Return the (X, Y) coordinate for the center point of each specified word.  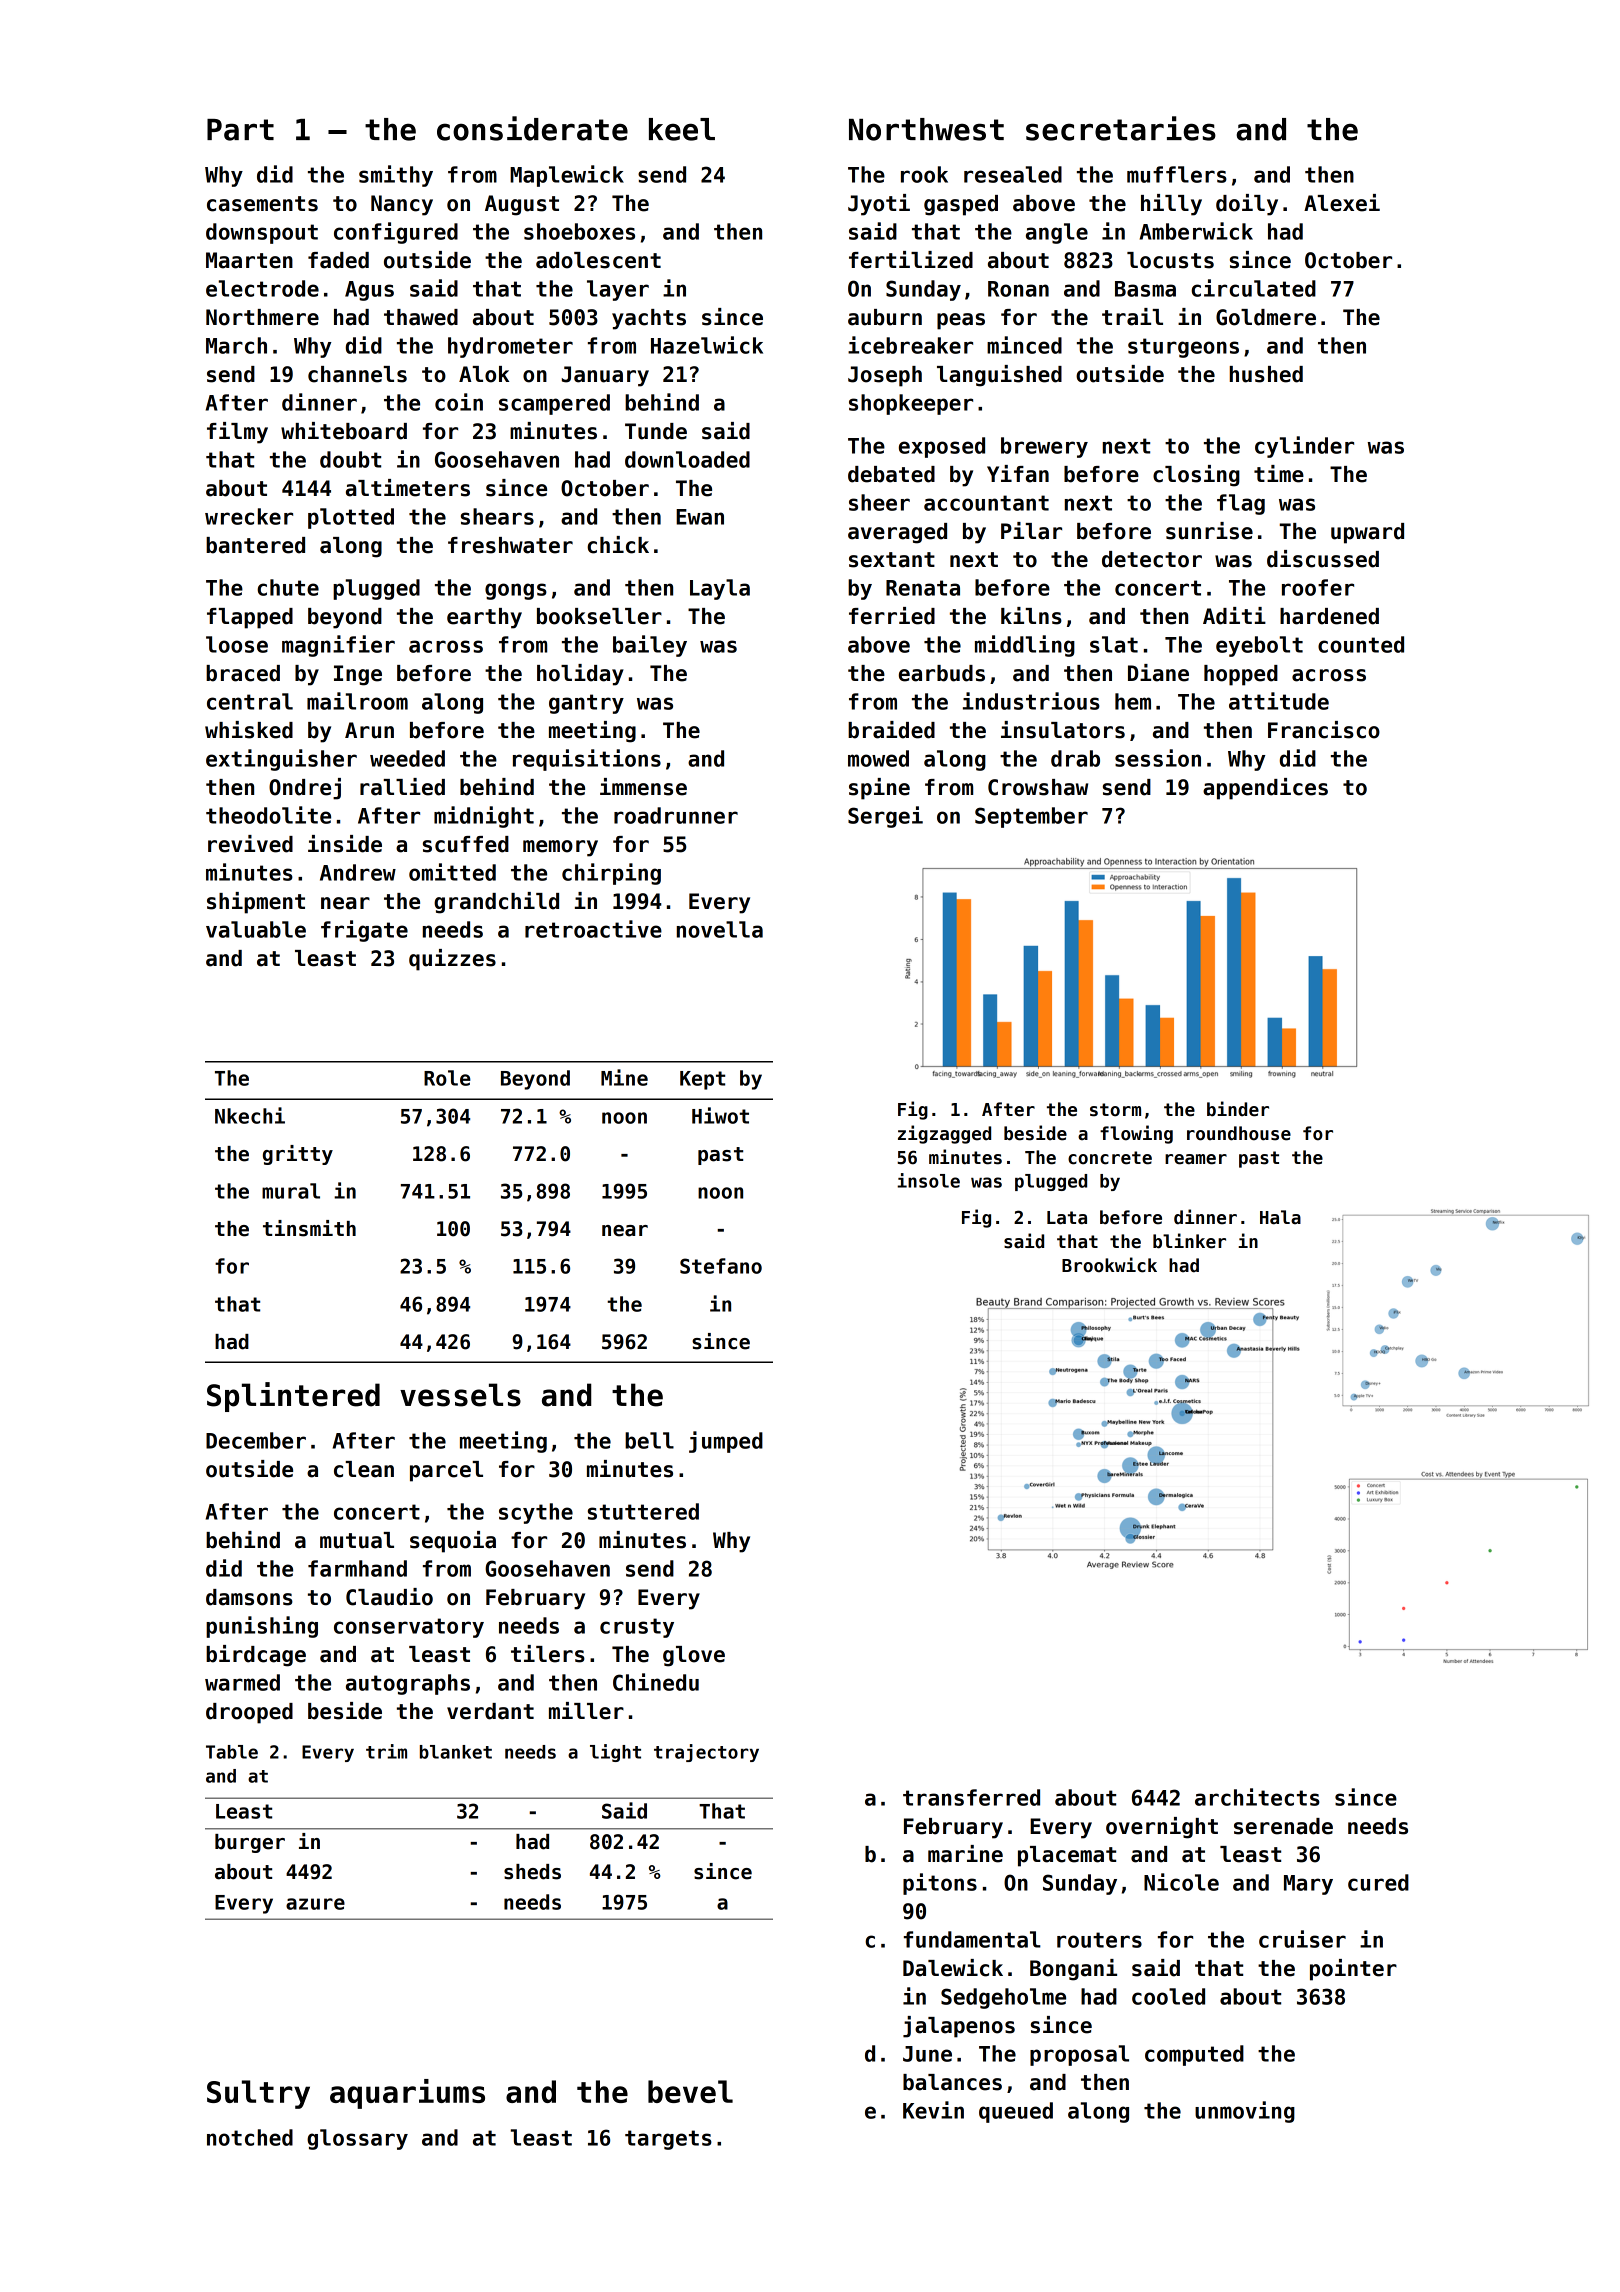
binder (1238, 1109)
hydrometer (510, 347)
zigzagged (944, 1134)
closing (1196, 476)
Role (447, 1078)
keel (682, 129)
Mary (1308, 1885)
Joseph (885, 376)
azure (315, 1904)
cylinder (1304, 447)
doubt (350, 459)
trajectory (706, 1753)
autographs (408, 1684)
